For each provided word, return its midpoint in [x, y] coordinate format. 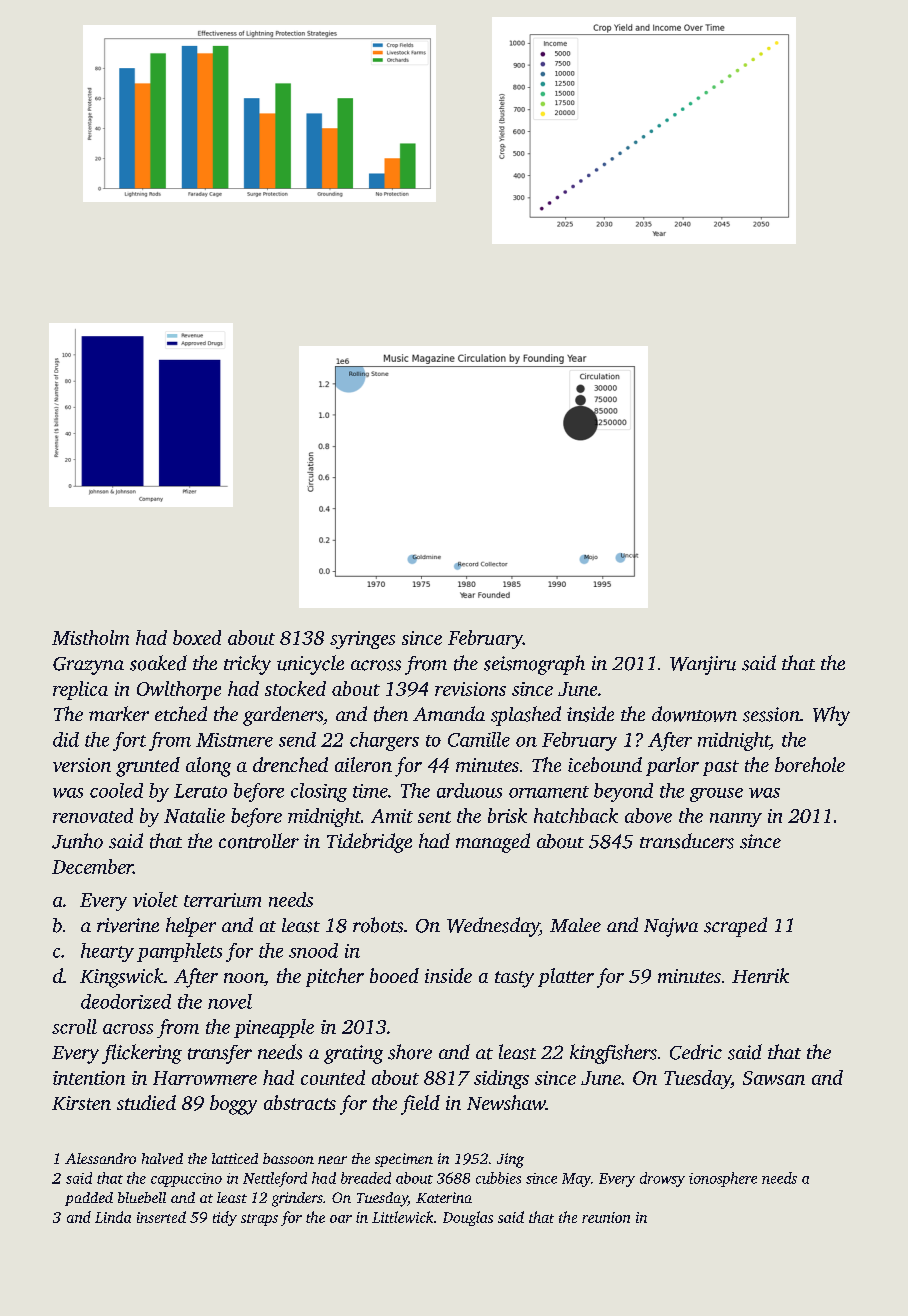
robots [378, 925]
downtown [694, 714]
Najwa [671, 927]
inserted [161, 1217]
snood [313, 950]
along [208, 767]
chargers [384, 741]
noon [244, 978]
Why [831, 716]
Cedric [696, 1052]
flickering [142, 1054]
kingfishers [613, 1054]
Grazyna [88, 666]
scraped [735, 927]
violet [155, 899]
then [391, 714]
